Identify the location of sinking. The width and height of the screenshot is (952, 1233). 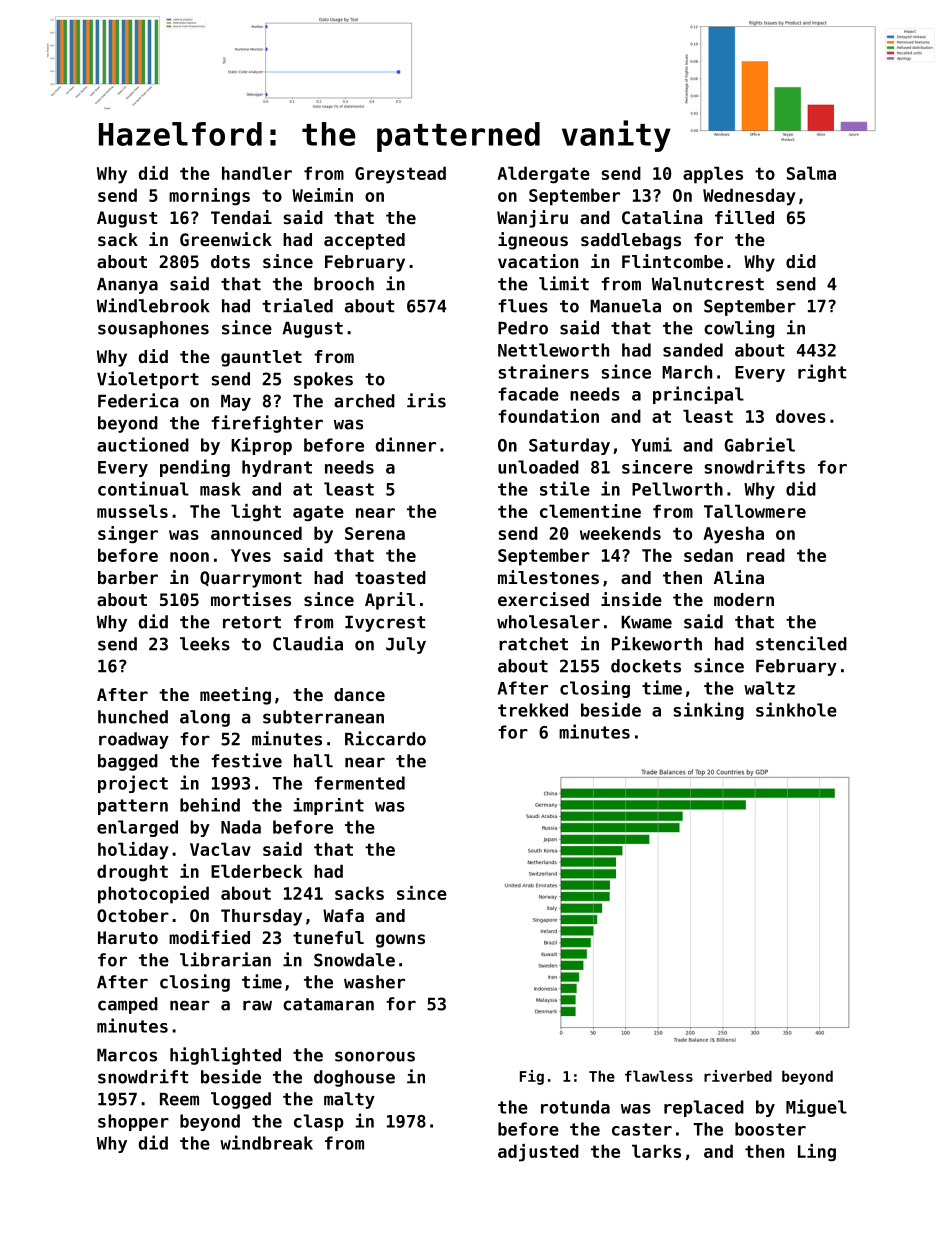
(708, 711).
